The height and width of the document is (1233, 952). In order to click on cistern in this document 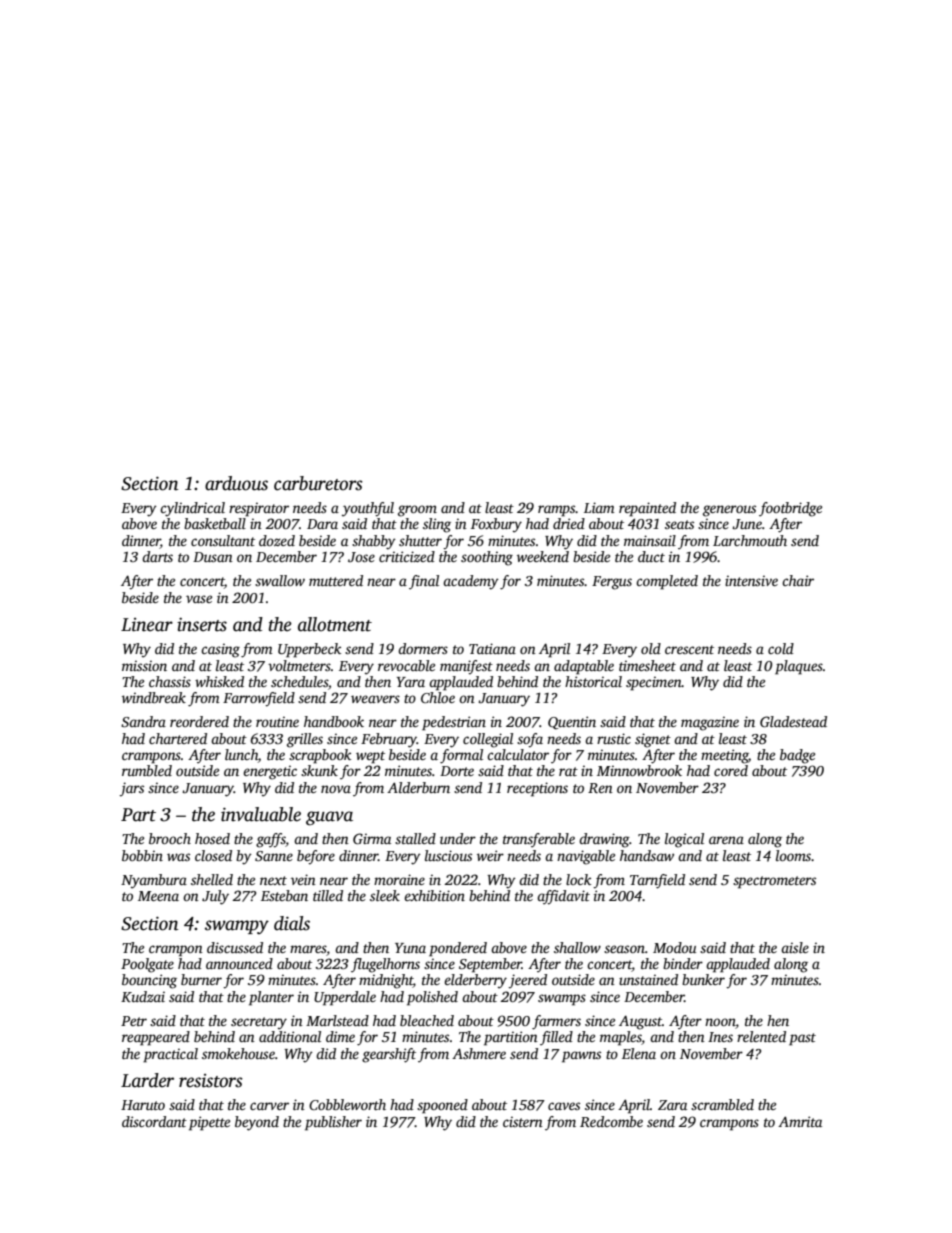, I will do `click(523, 1121)`.
